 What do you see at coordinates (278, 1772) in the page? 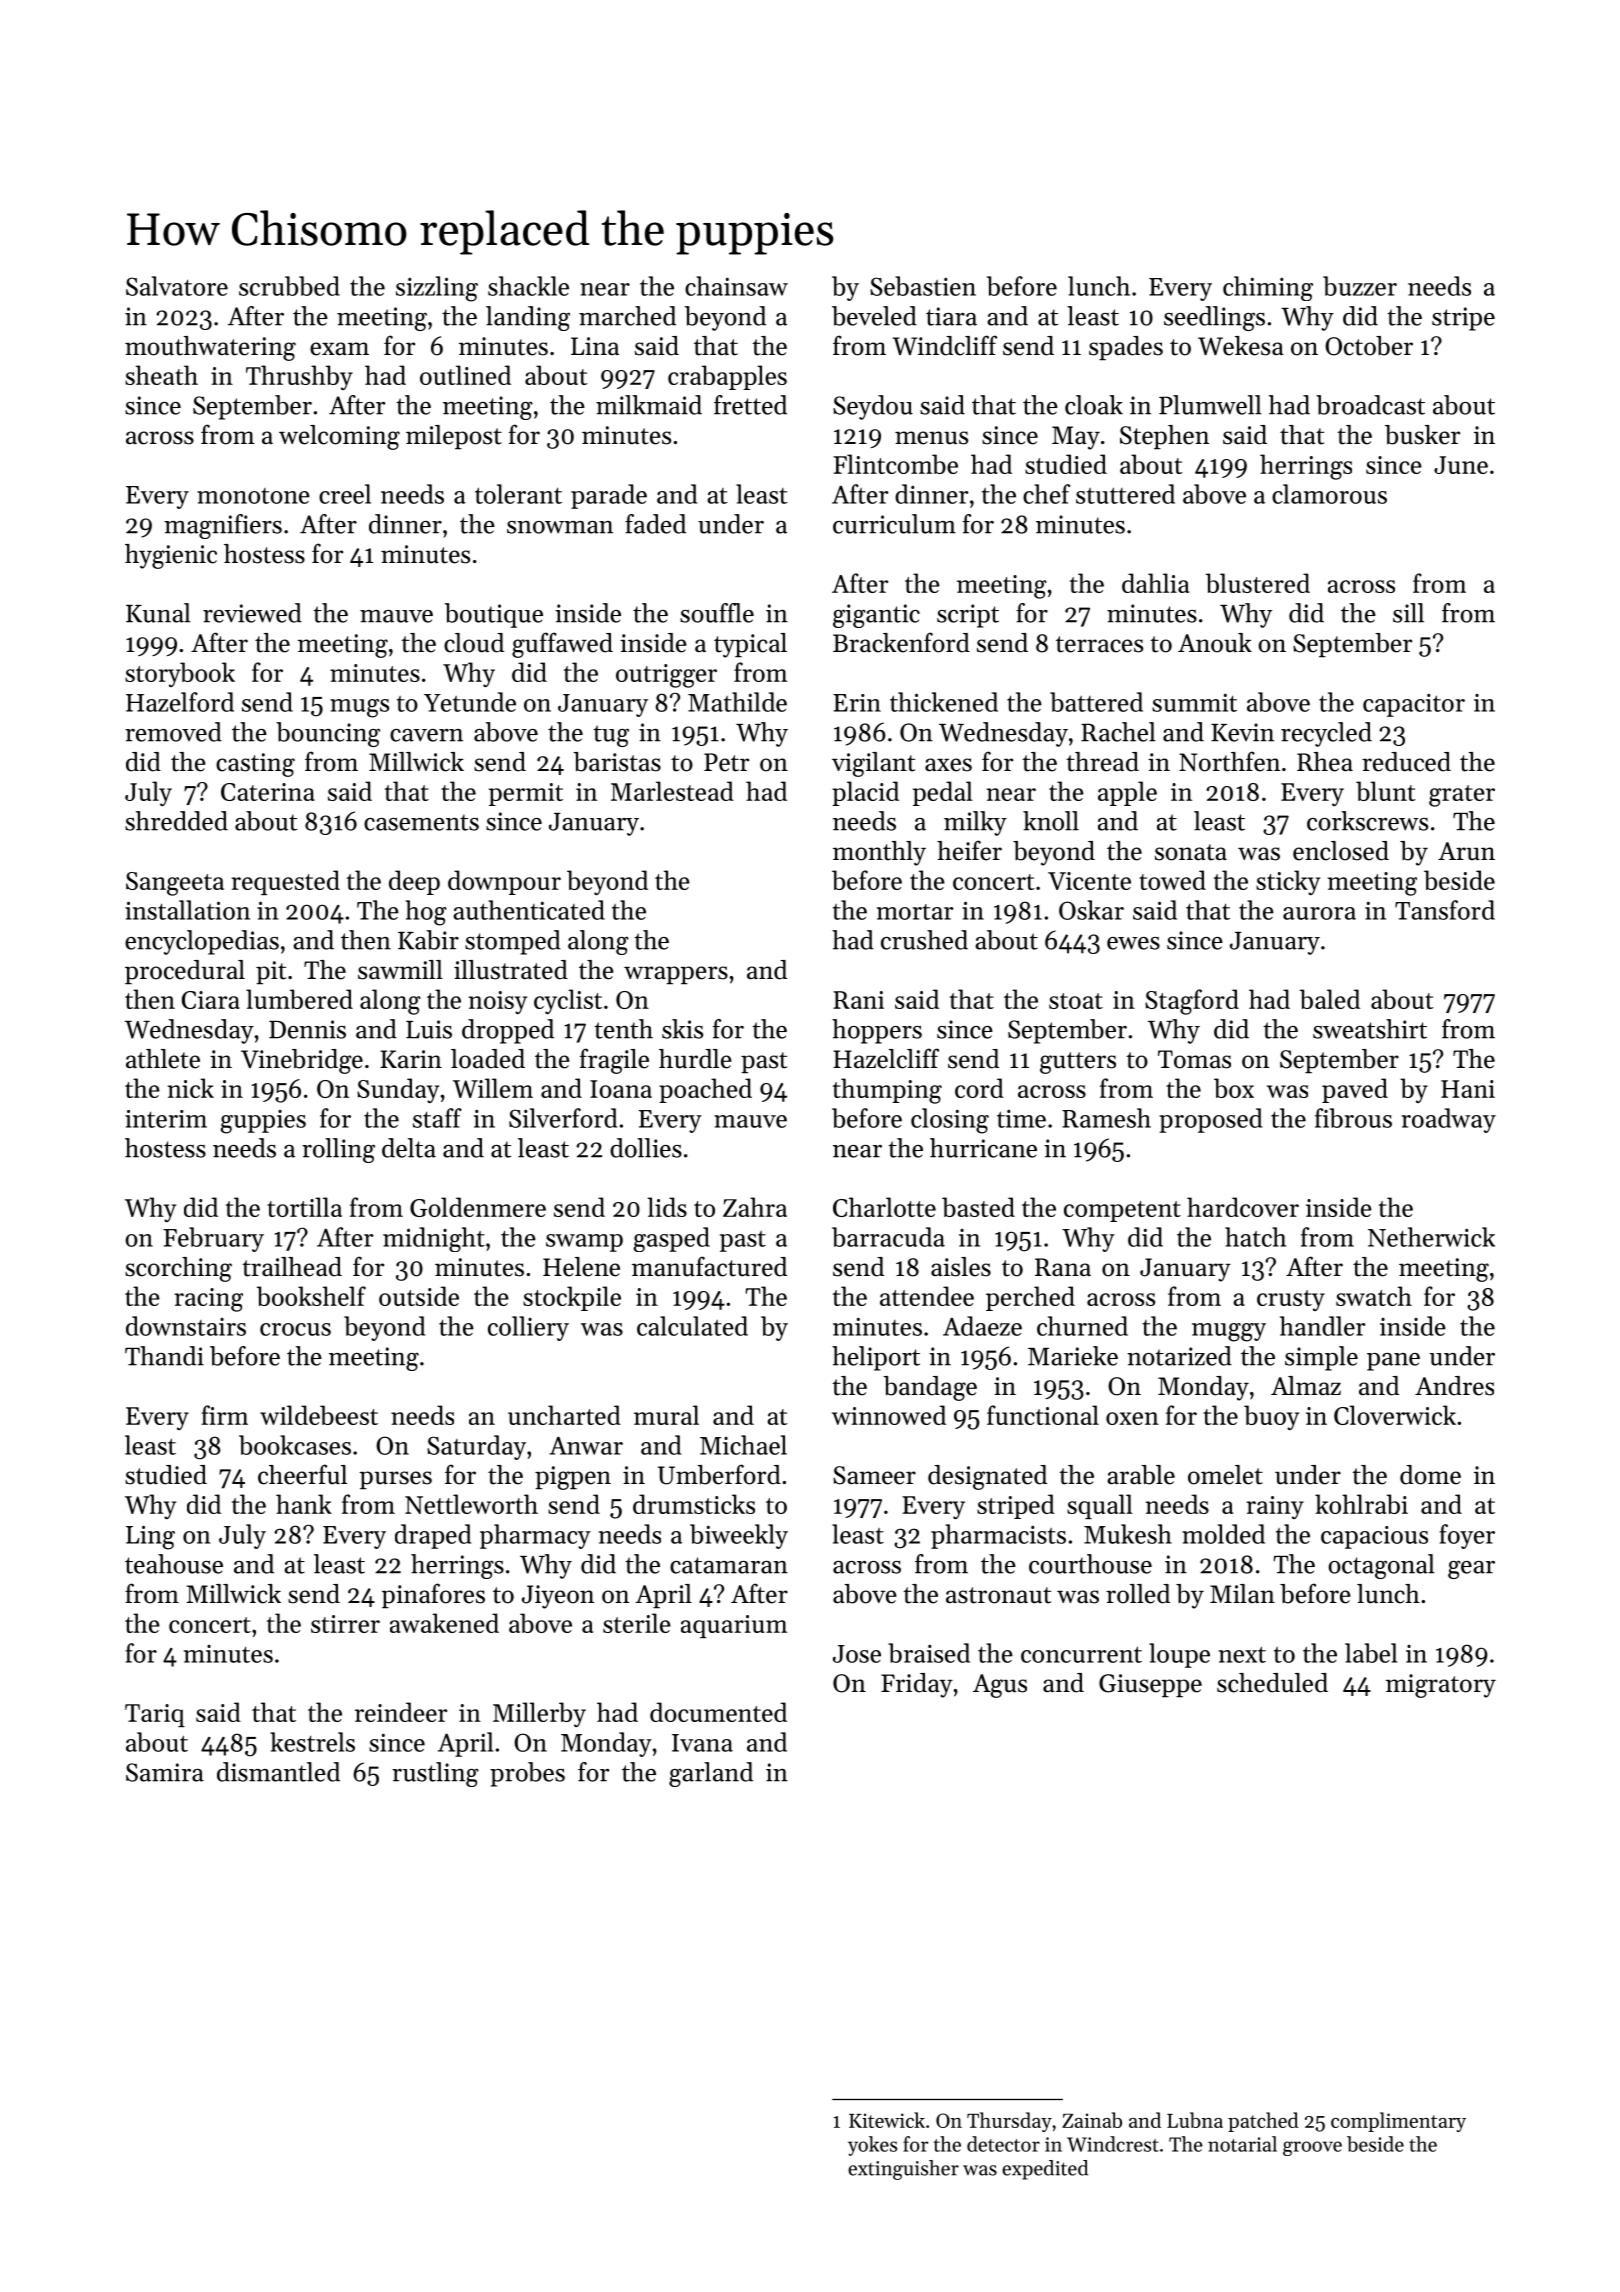
I see `dismantled` at bounding box center [278, 1772].
